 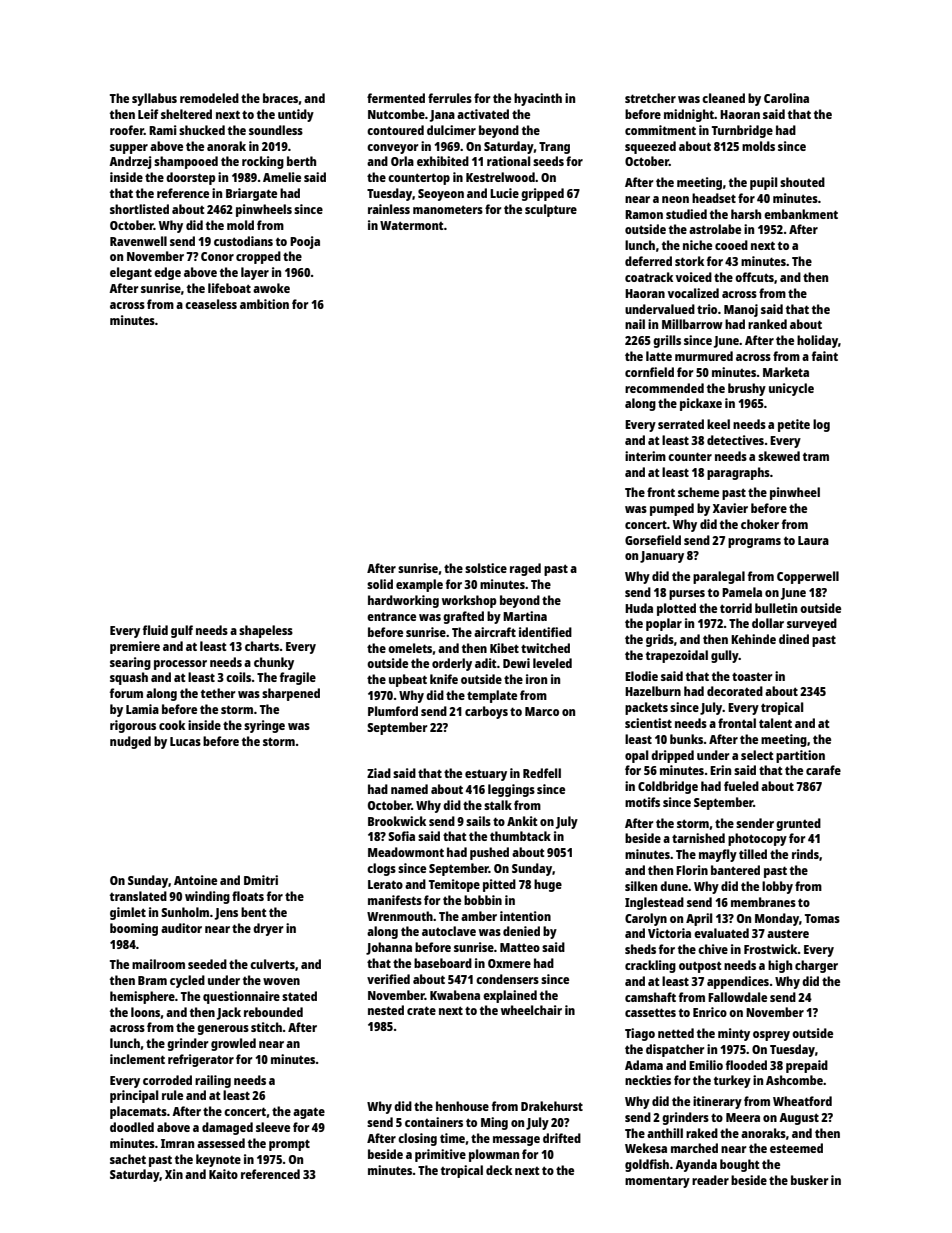 I want to click on pupil, so click(x=763, y=183).
